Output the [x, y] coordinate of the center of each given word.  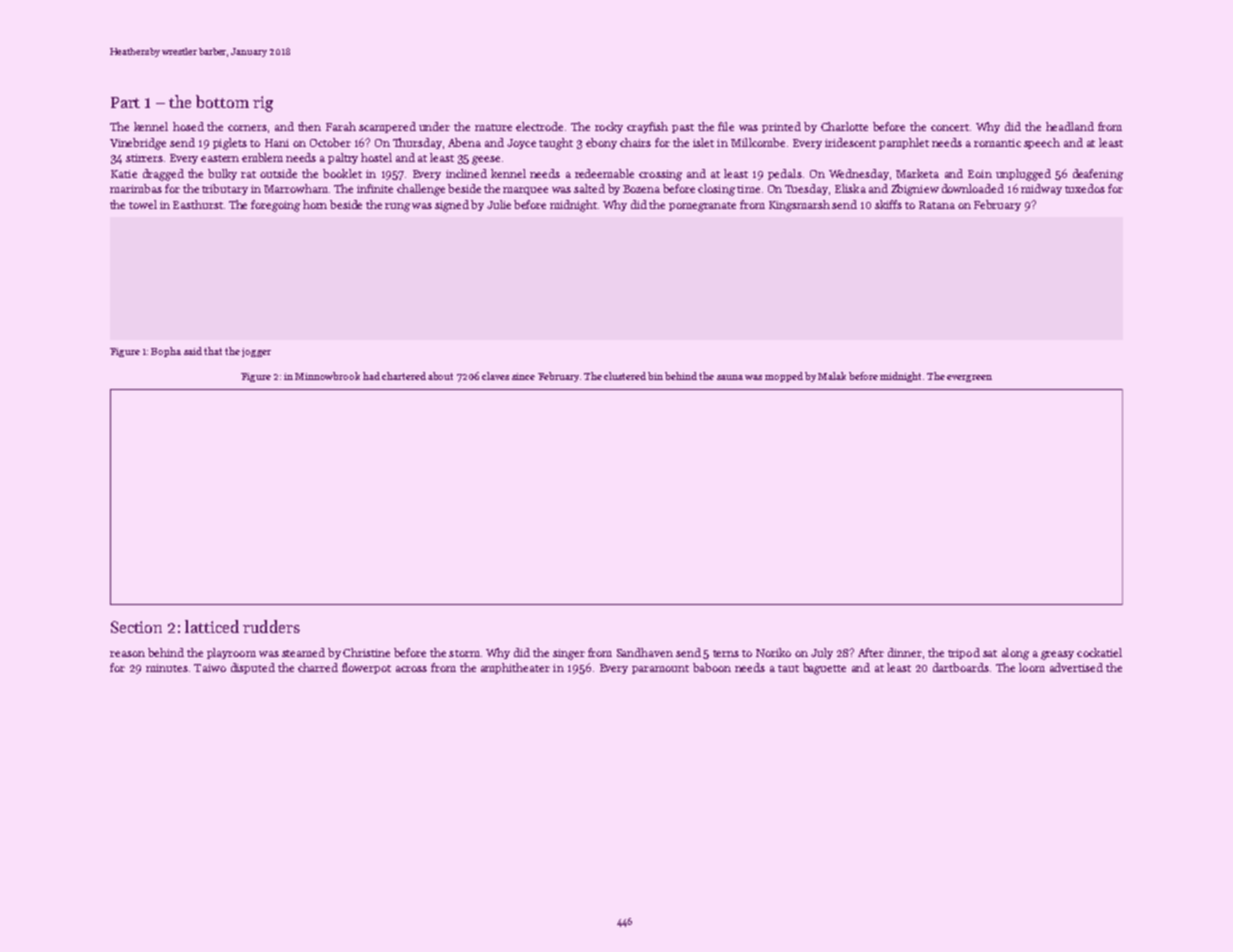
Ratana [937, 205]
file [726, 126]
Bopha [166, 352]
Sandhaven [645, 652]
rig [263, 104]
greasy [1057, 655]
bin [655, 376]
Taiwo [210, 668]
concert [950, 127]
